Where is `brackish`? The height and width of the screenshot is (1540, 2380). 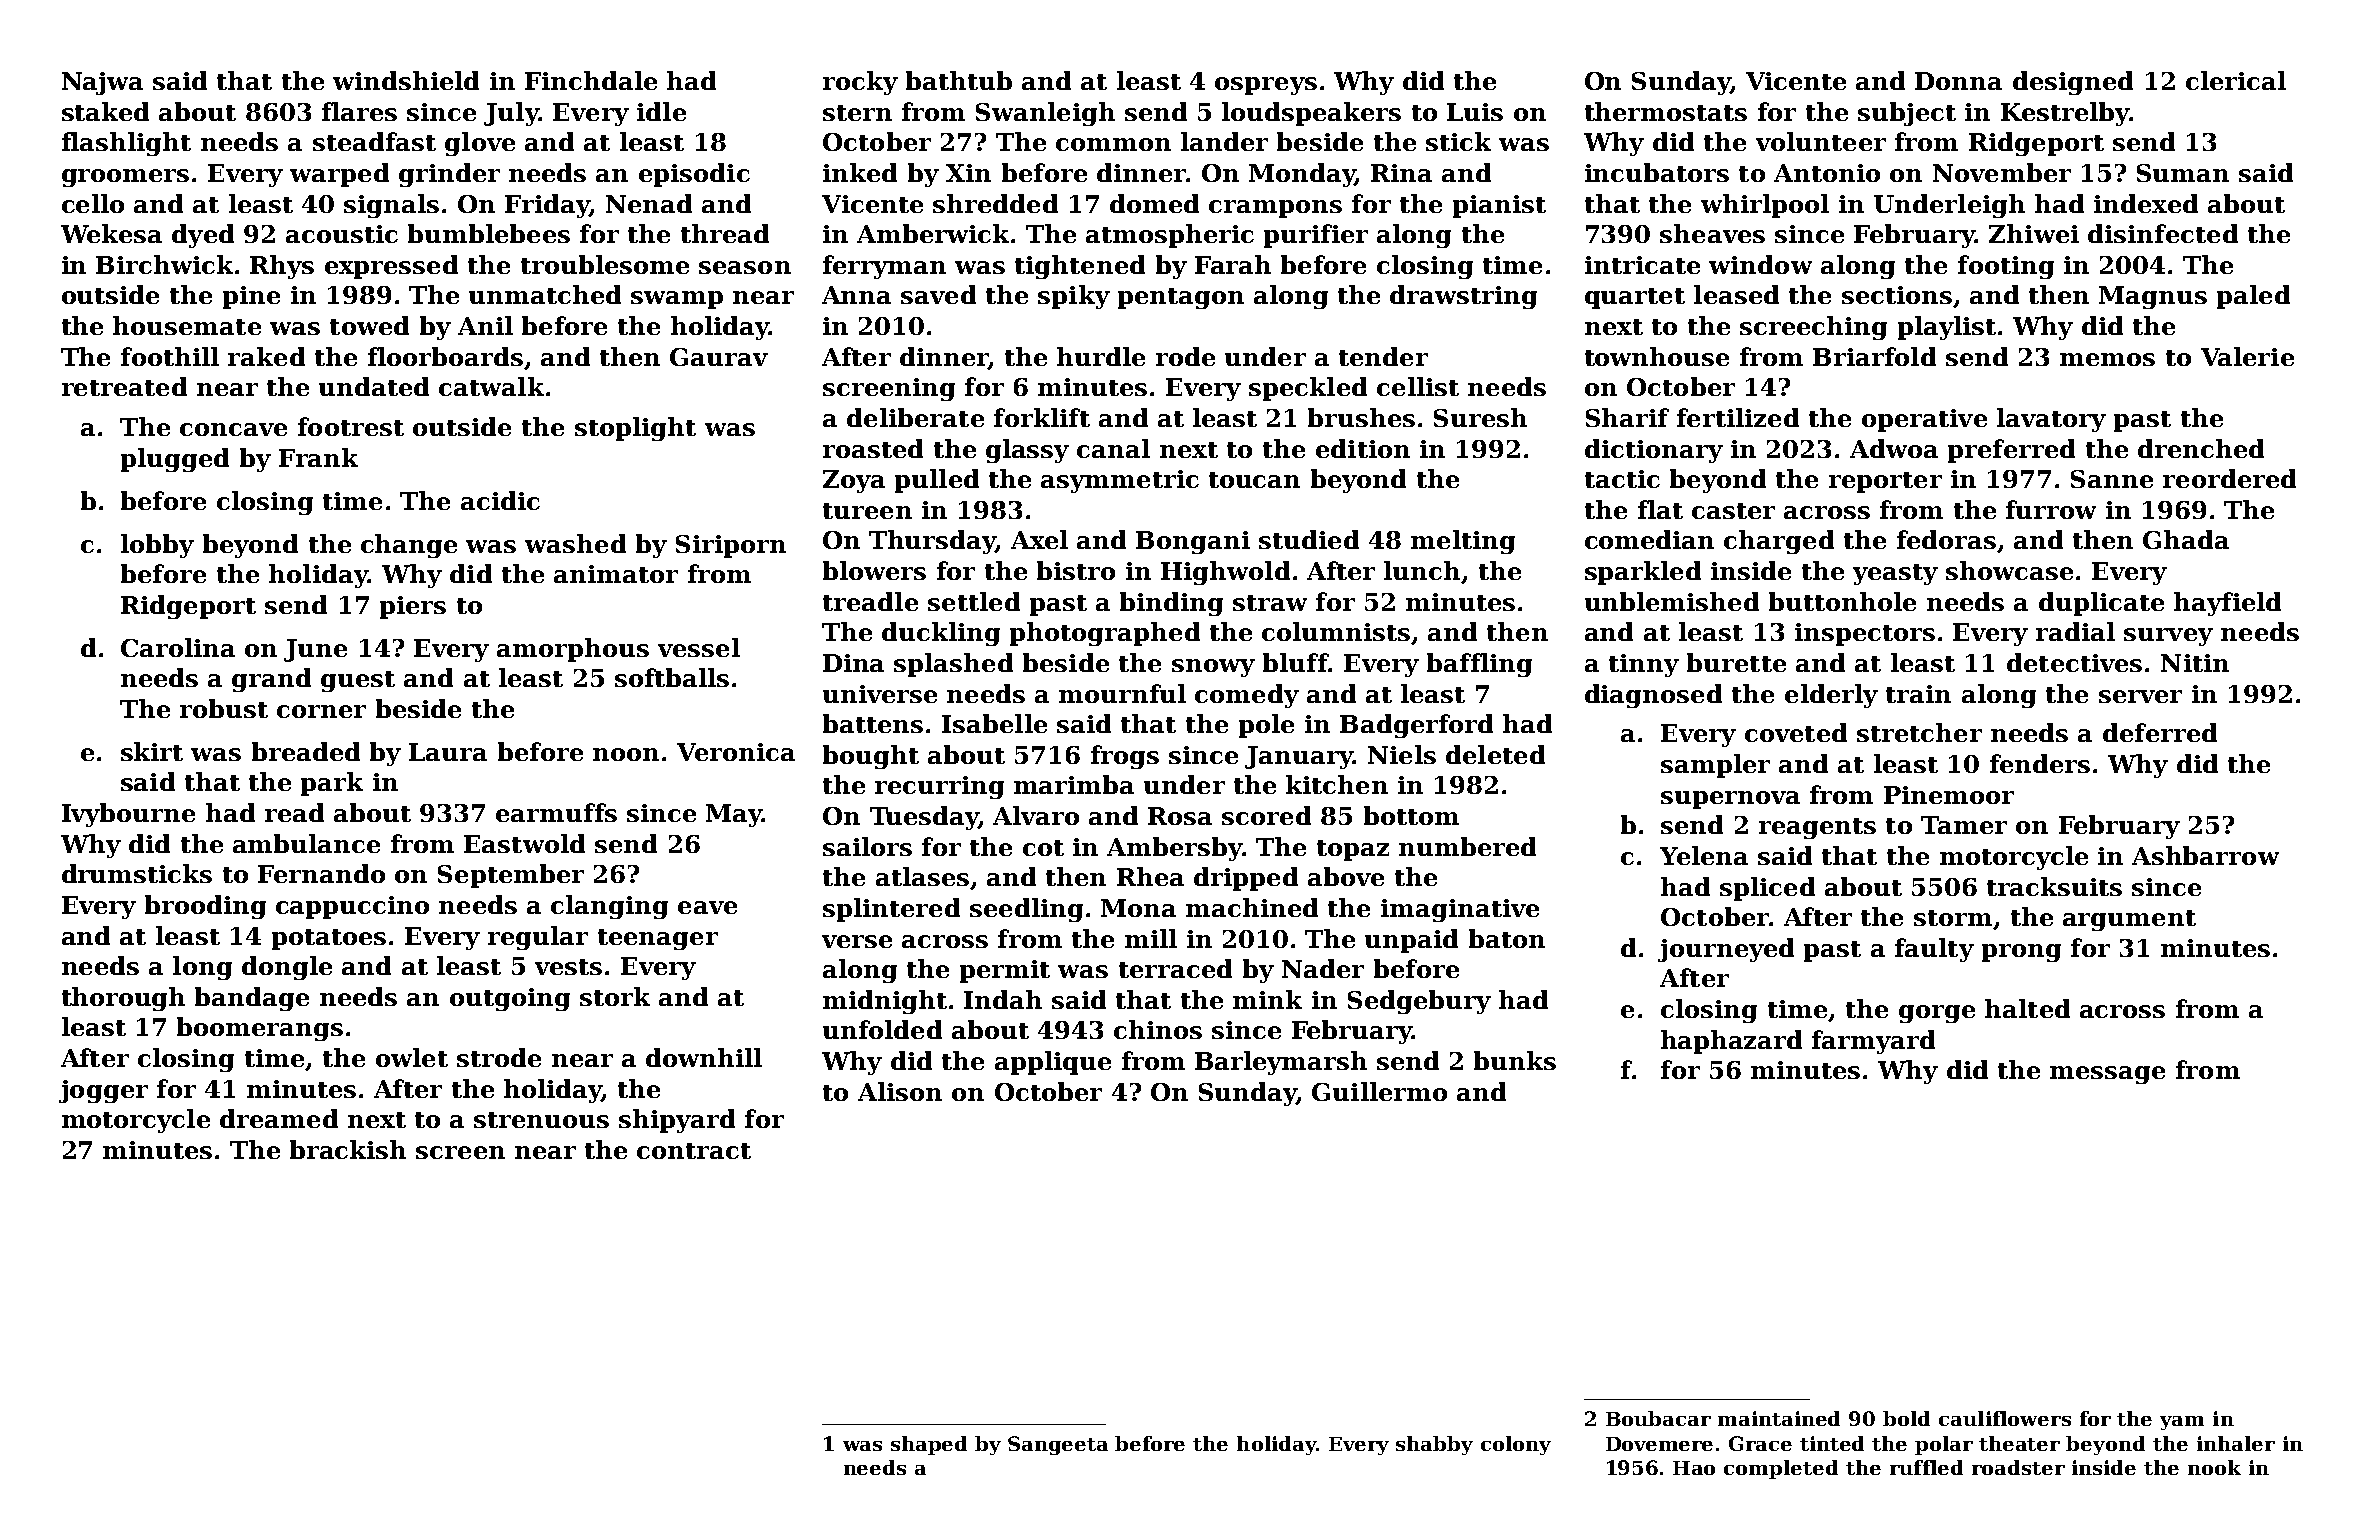
brackish is located at coordinates (348, 1149).
